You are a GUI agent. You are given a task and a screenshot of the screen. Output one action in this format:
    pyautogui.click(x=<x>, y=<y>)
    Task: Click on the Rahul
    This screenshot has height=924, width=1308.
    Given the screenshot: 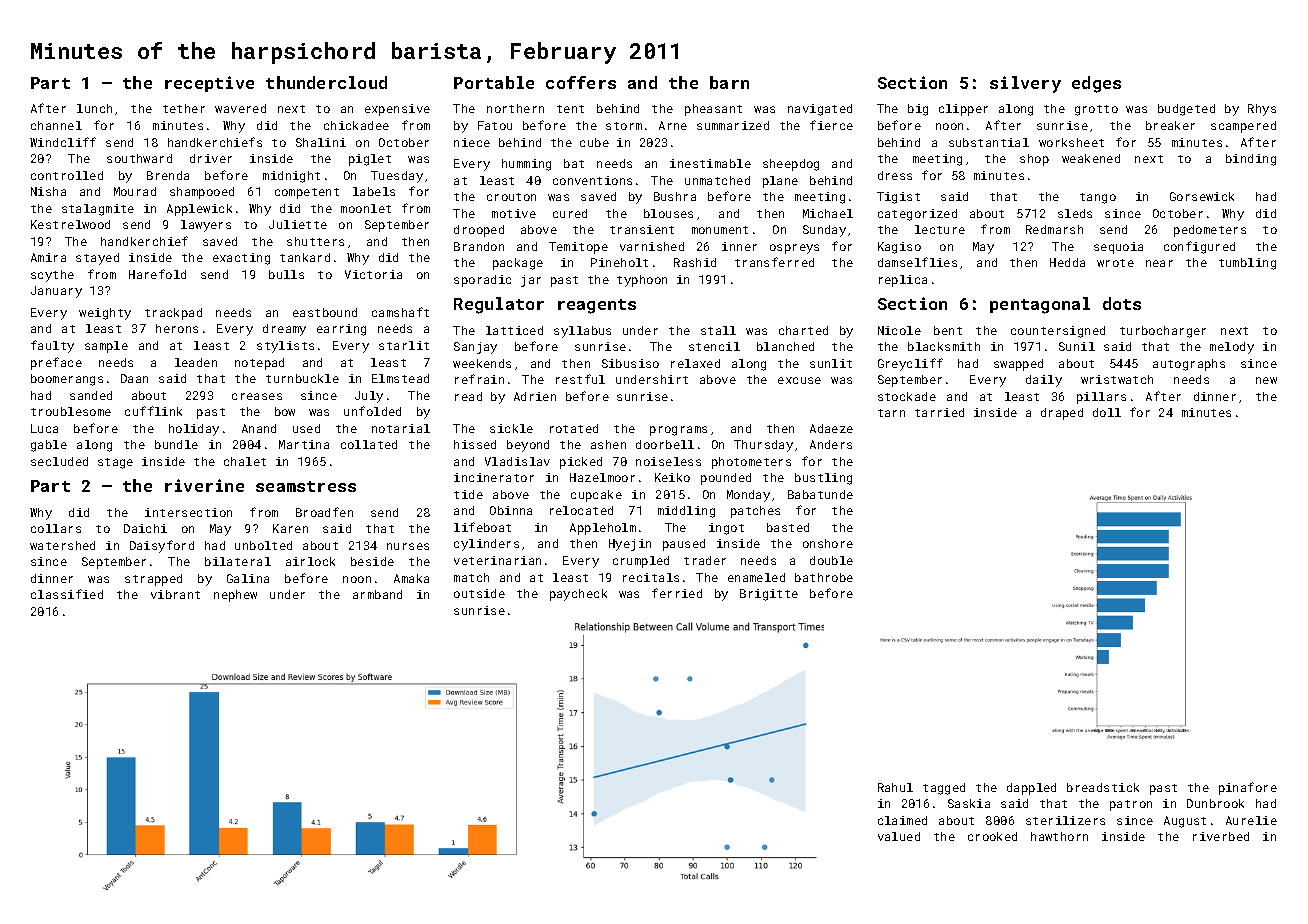 What is the action you would take?
    pyautogui.click(x=895, y=787)
